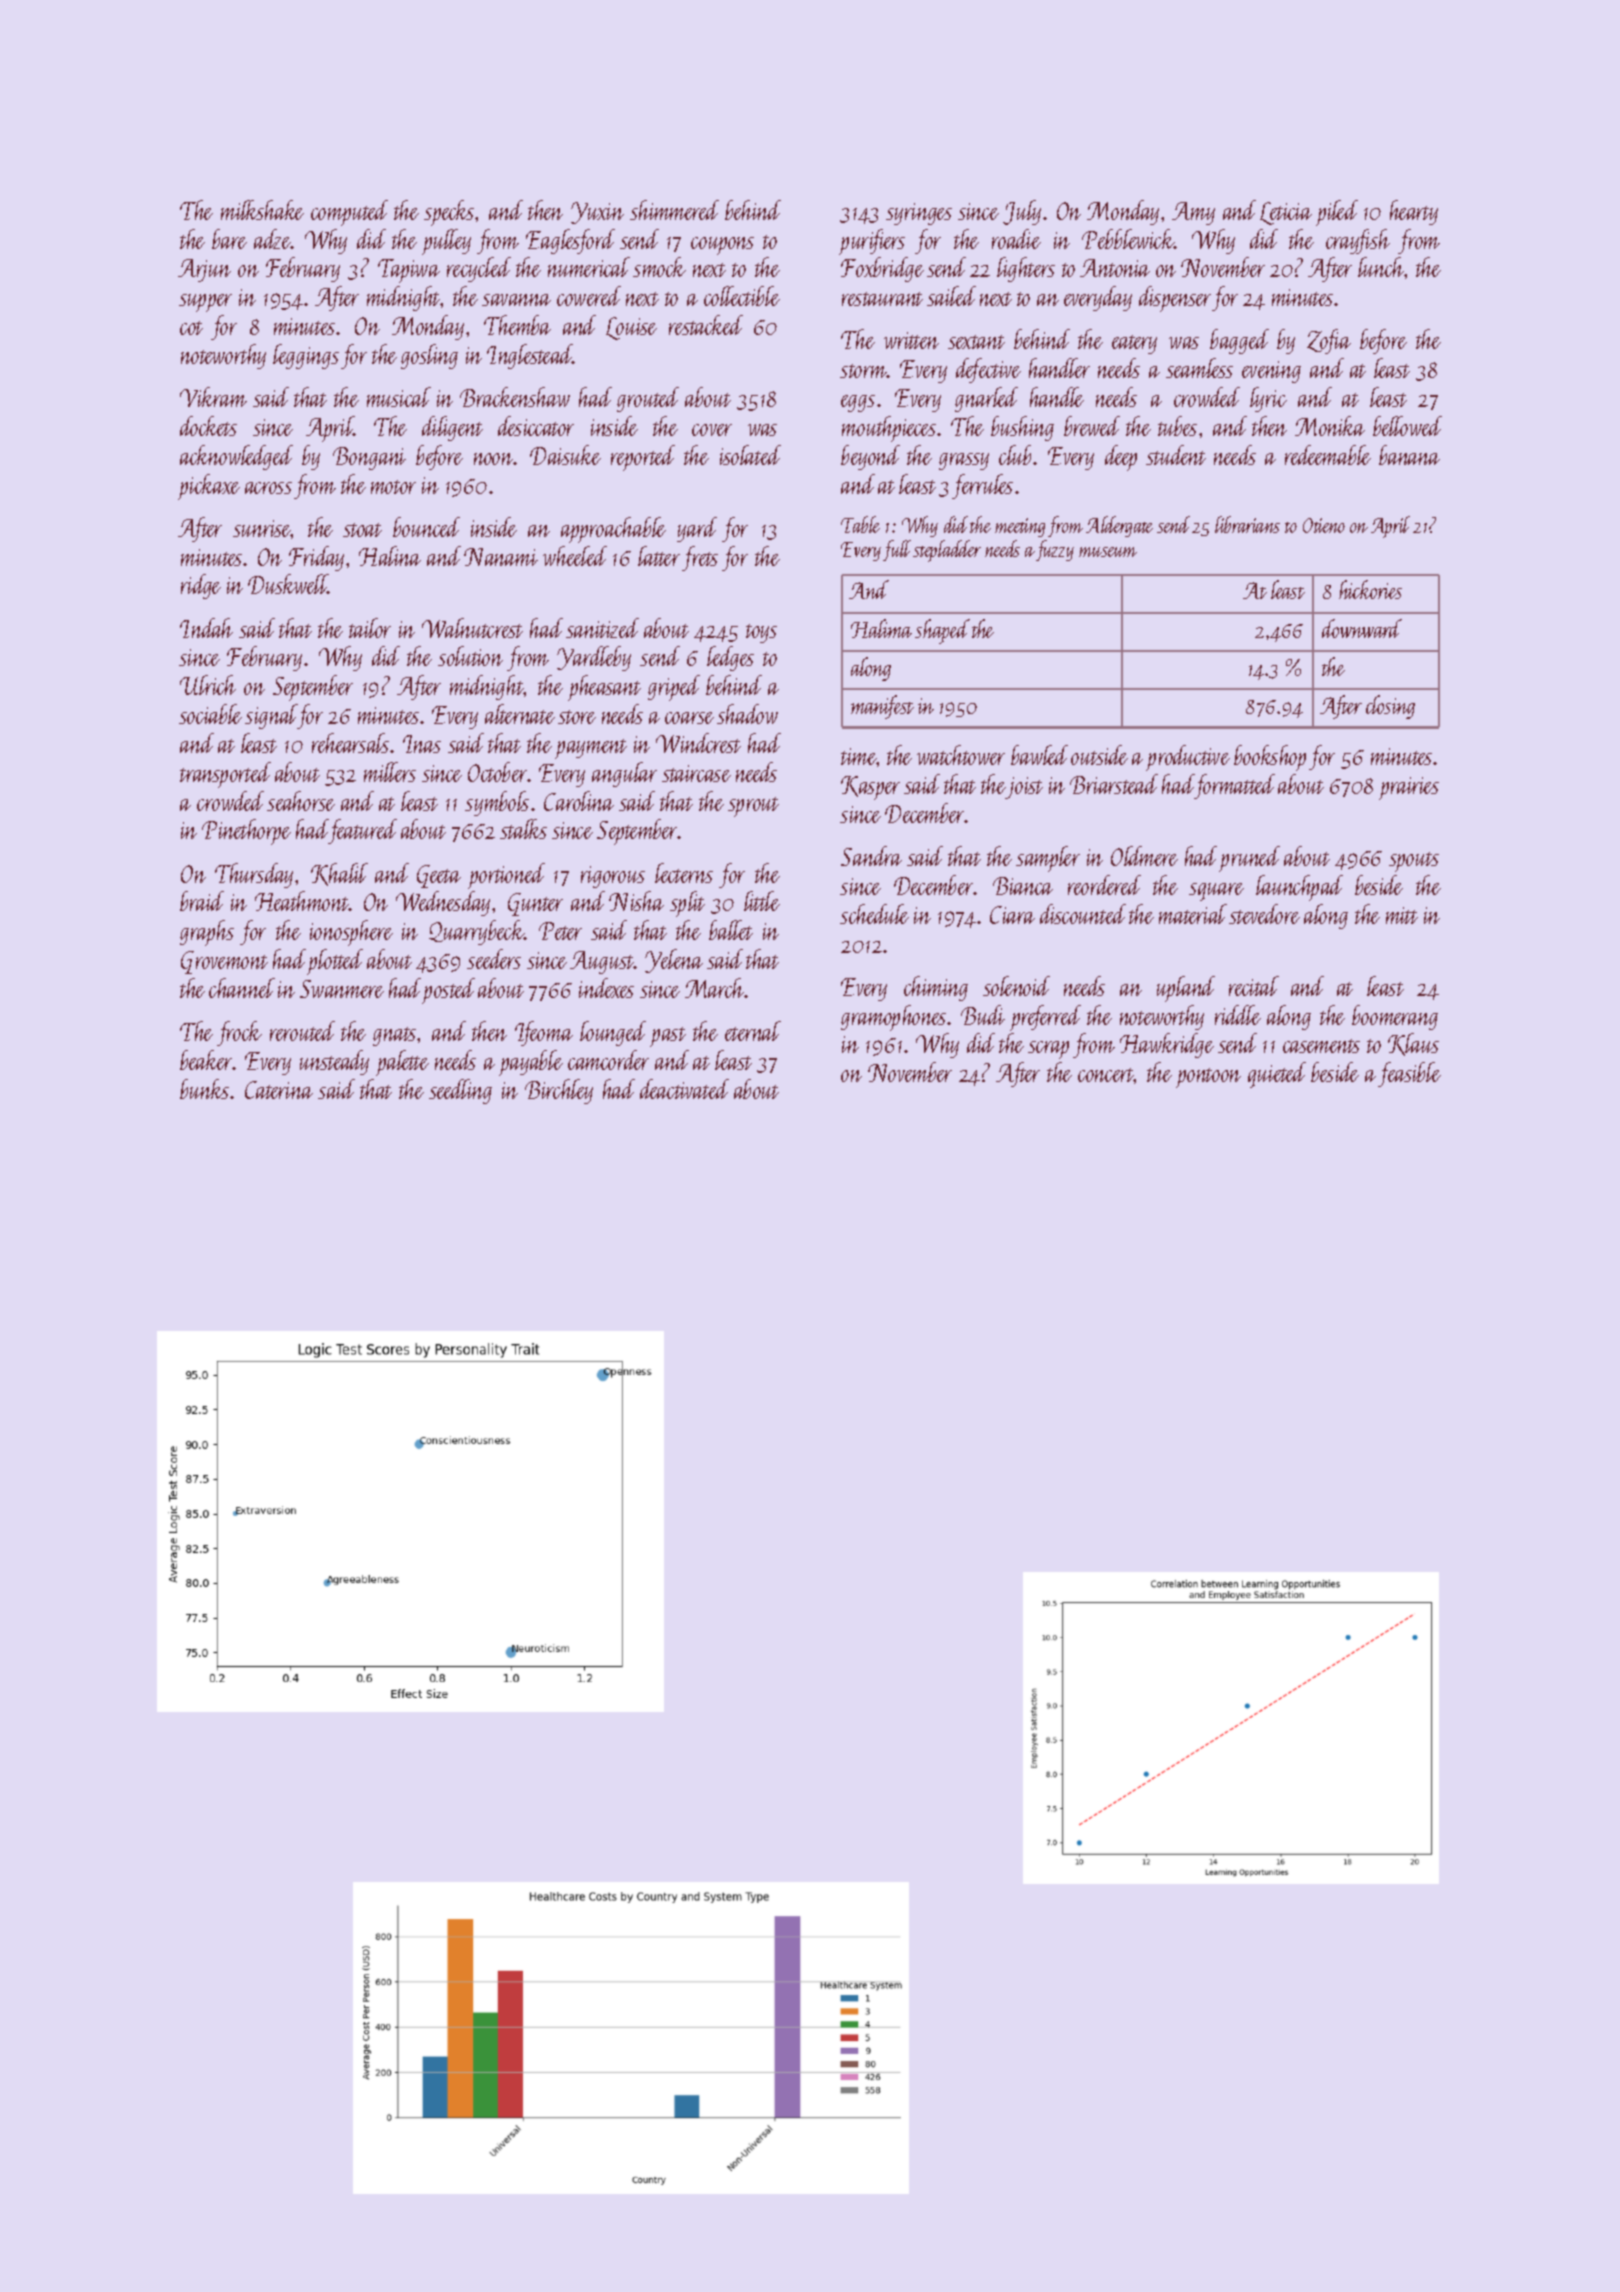 The height and width of the screenshot is (2292, 1620). I want to click on past, so click(668, 1037).
